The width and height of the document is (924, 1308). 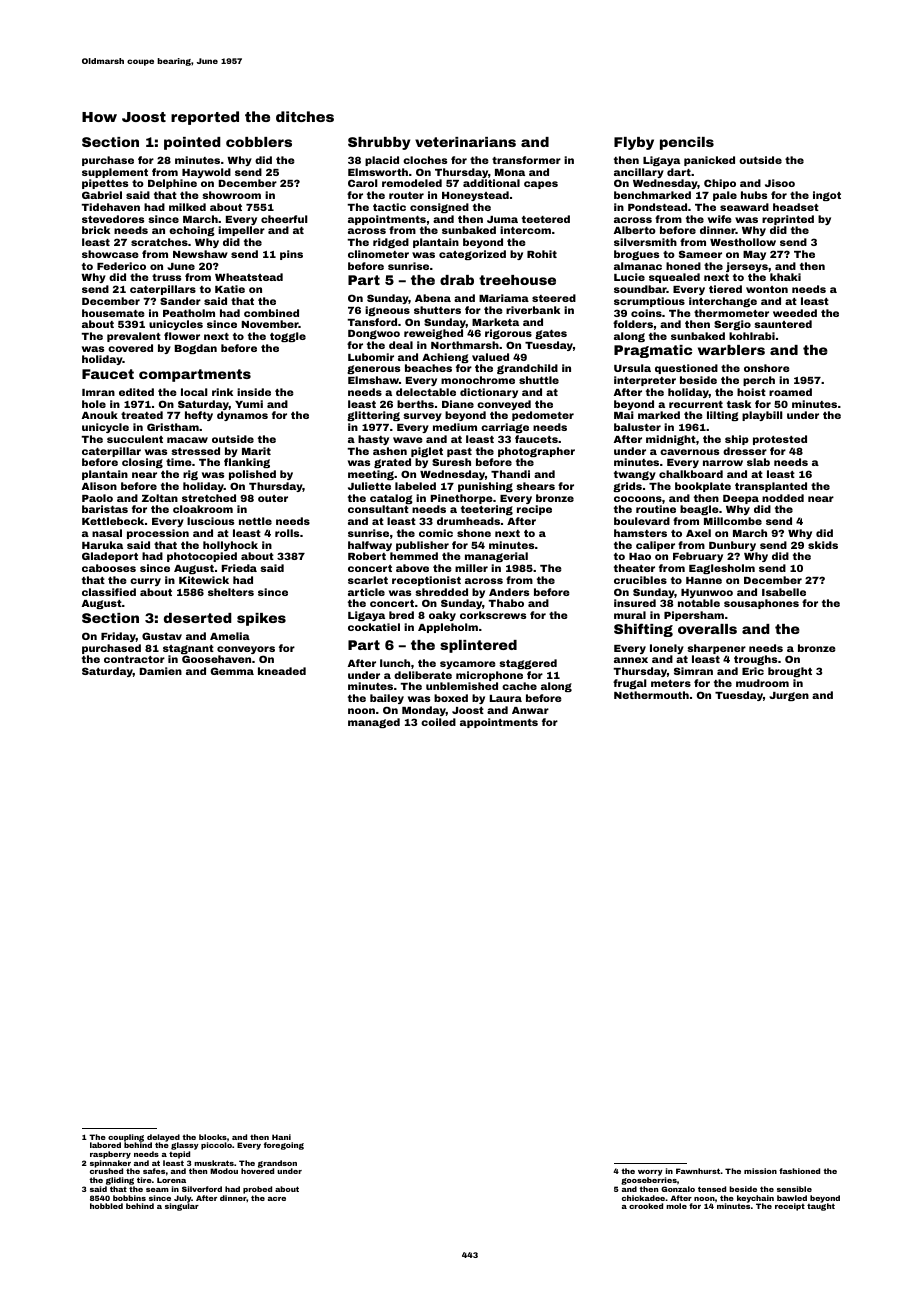 What do you see at coordinates (105, 1145) in the document?
I see `labored` at bounding box center [105, 1145].
